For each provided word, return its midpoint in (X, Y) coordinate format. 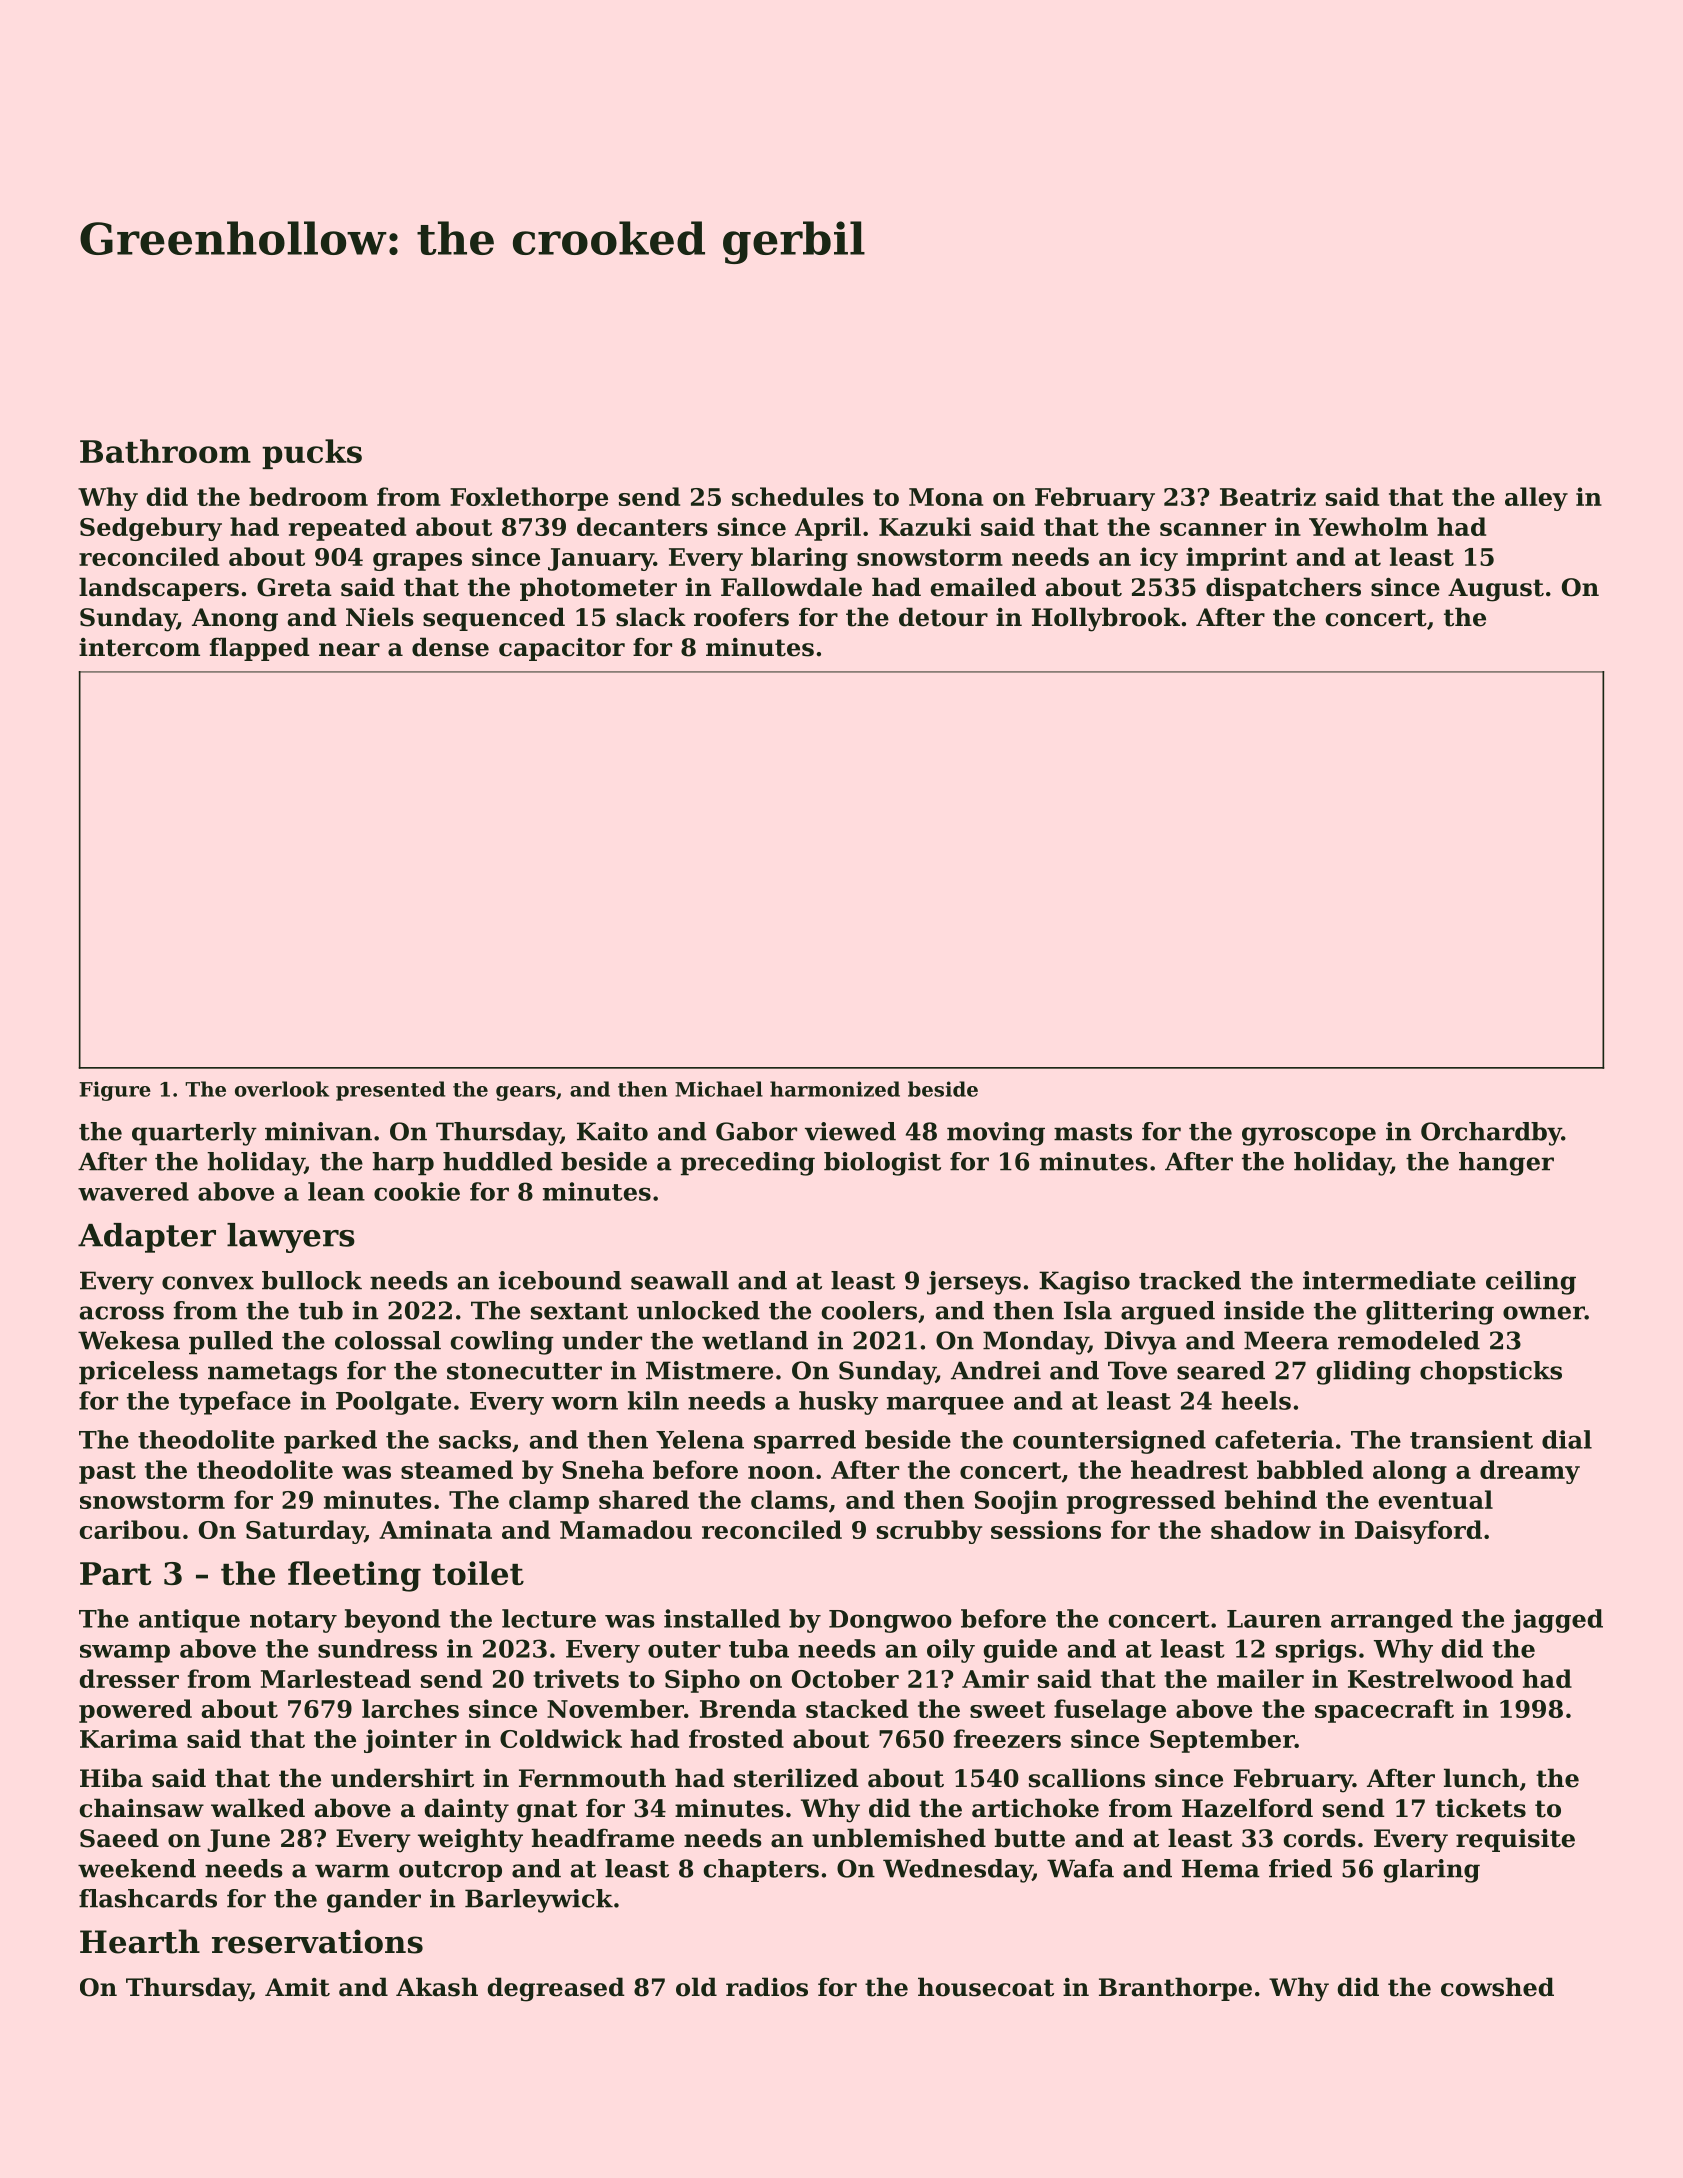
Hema (1221, 1868)
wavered (133, 1191)
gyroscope (1309, 1136)
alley (1536, 499)
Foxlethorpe (529, 499)
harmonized (835, 1089)
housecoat (986, 1987)
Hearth (140, 1941)
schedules (798, 496)
